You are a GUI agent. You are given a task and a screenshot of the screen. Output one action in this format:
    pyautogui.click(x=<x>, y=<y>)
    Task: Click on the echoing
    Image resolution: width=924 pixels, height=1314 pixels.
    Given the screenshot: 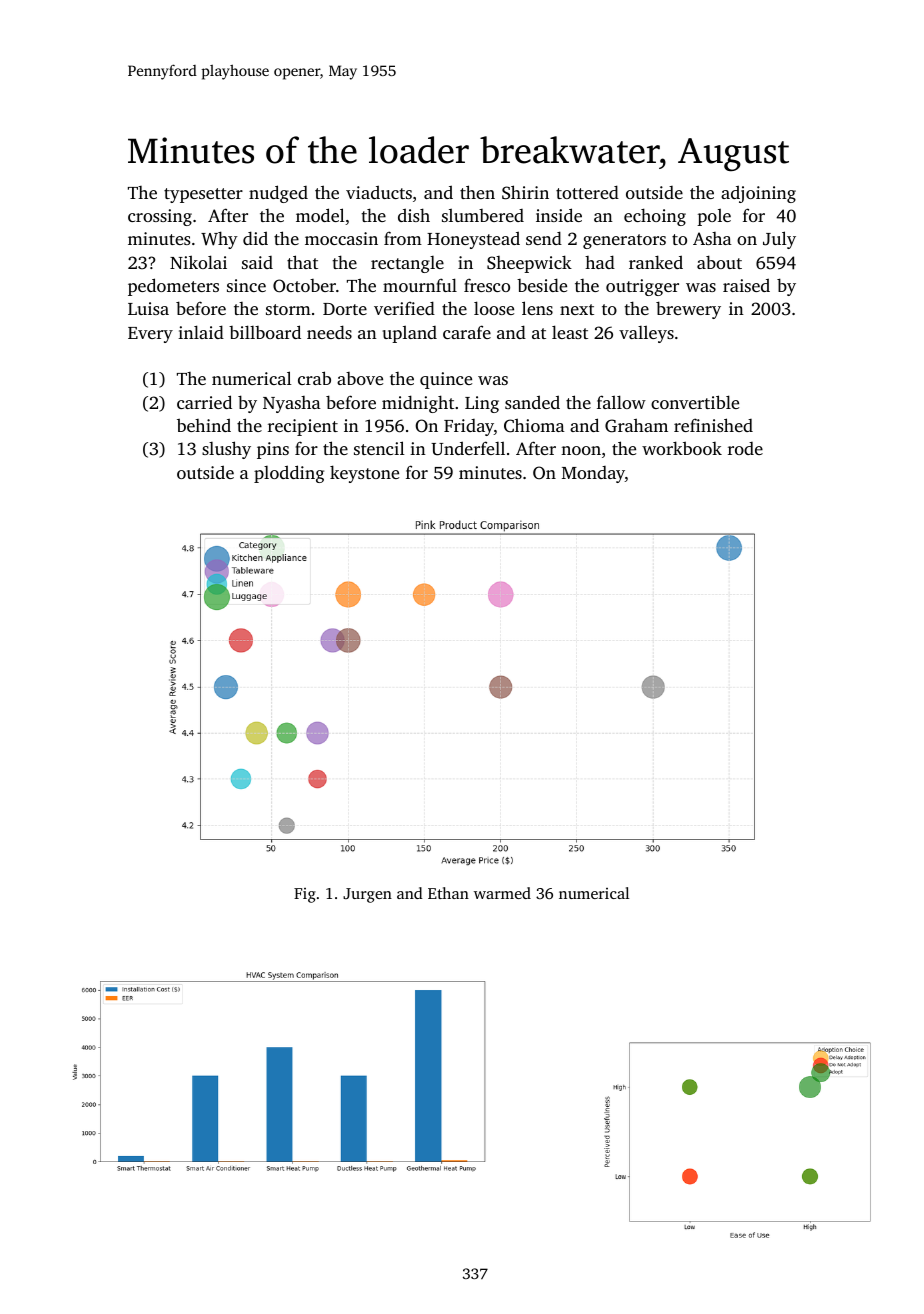 What is the action you would take?
    pyautogui.click(x=655, y=217)
